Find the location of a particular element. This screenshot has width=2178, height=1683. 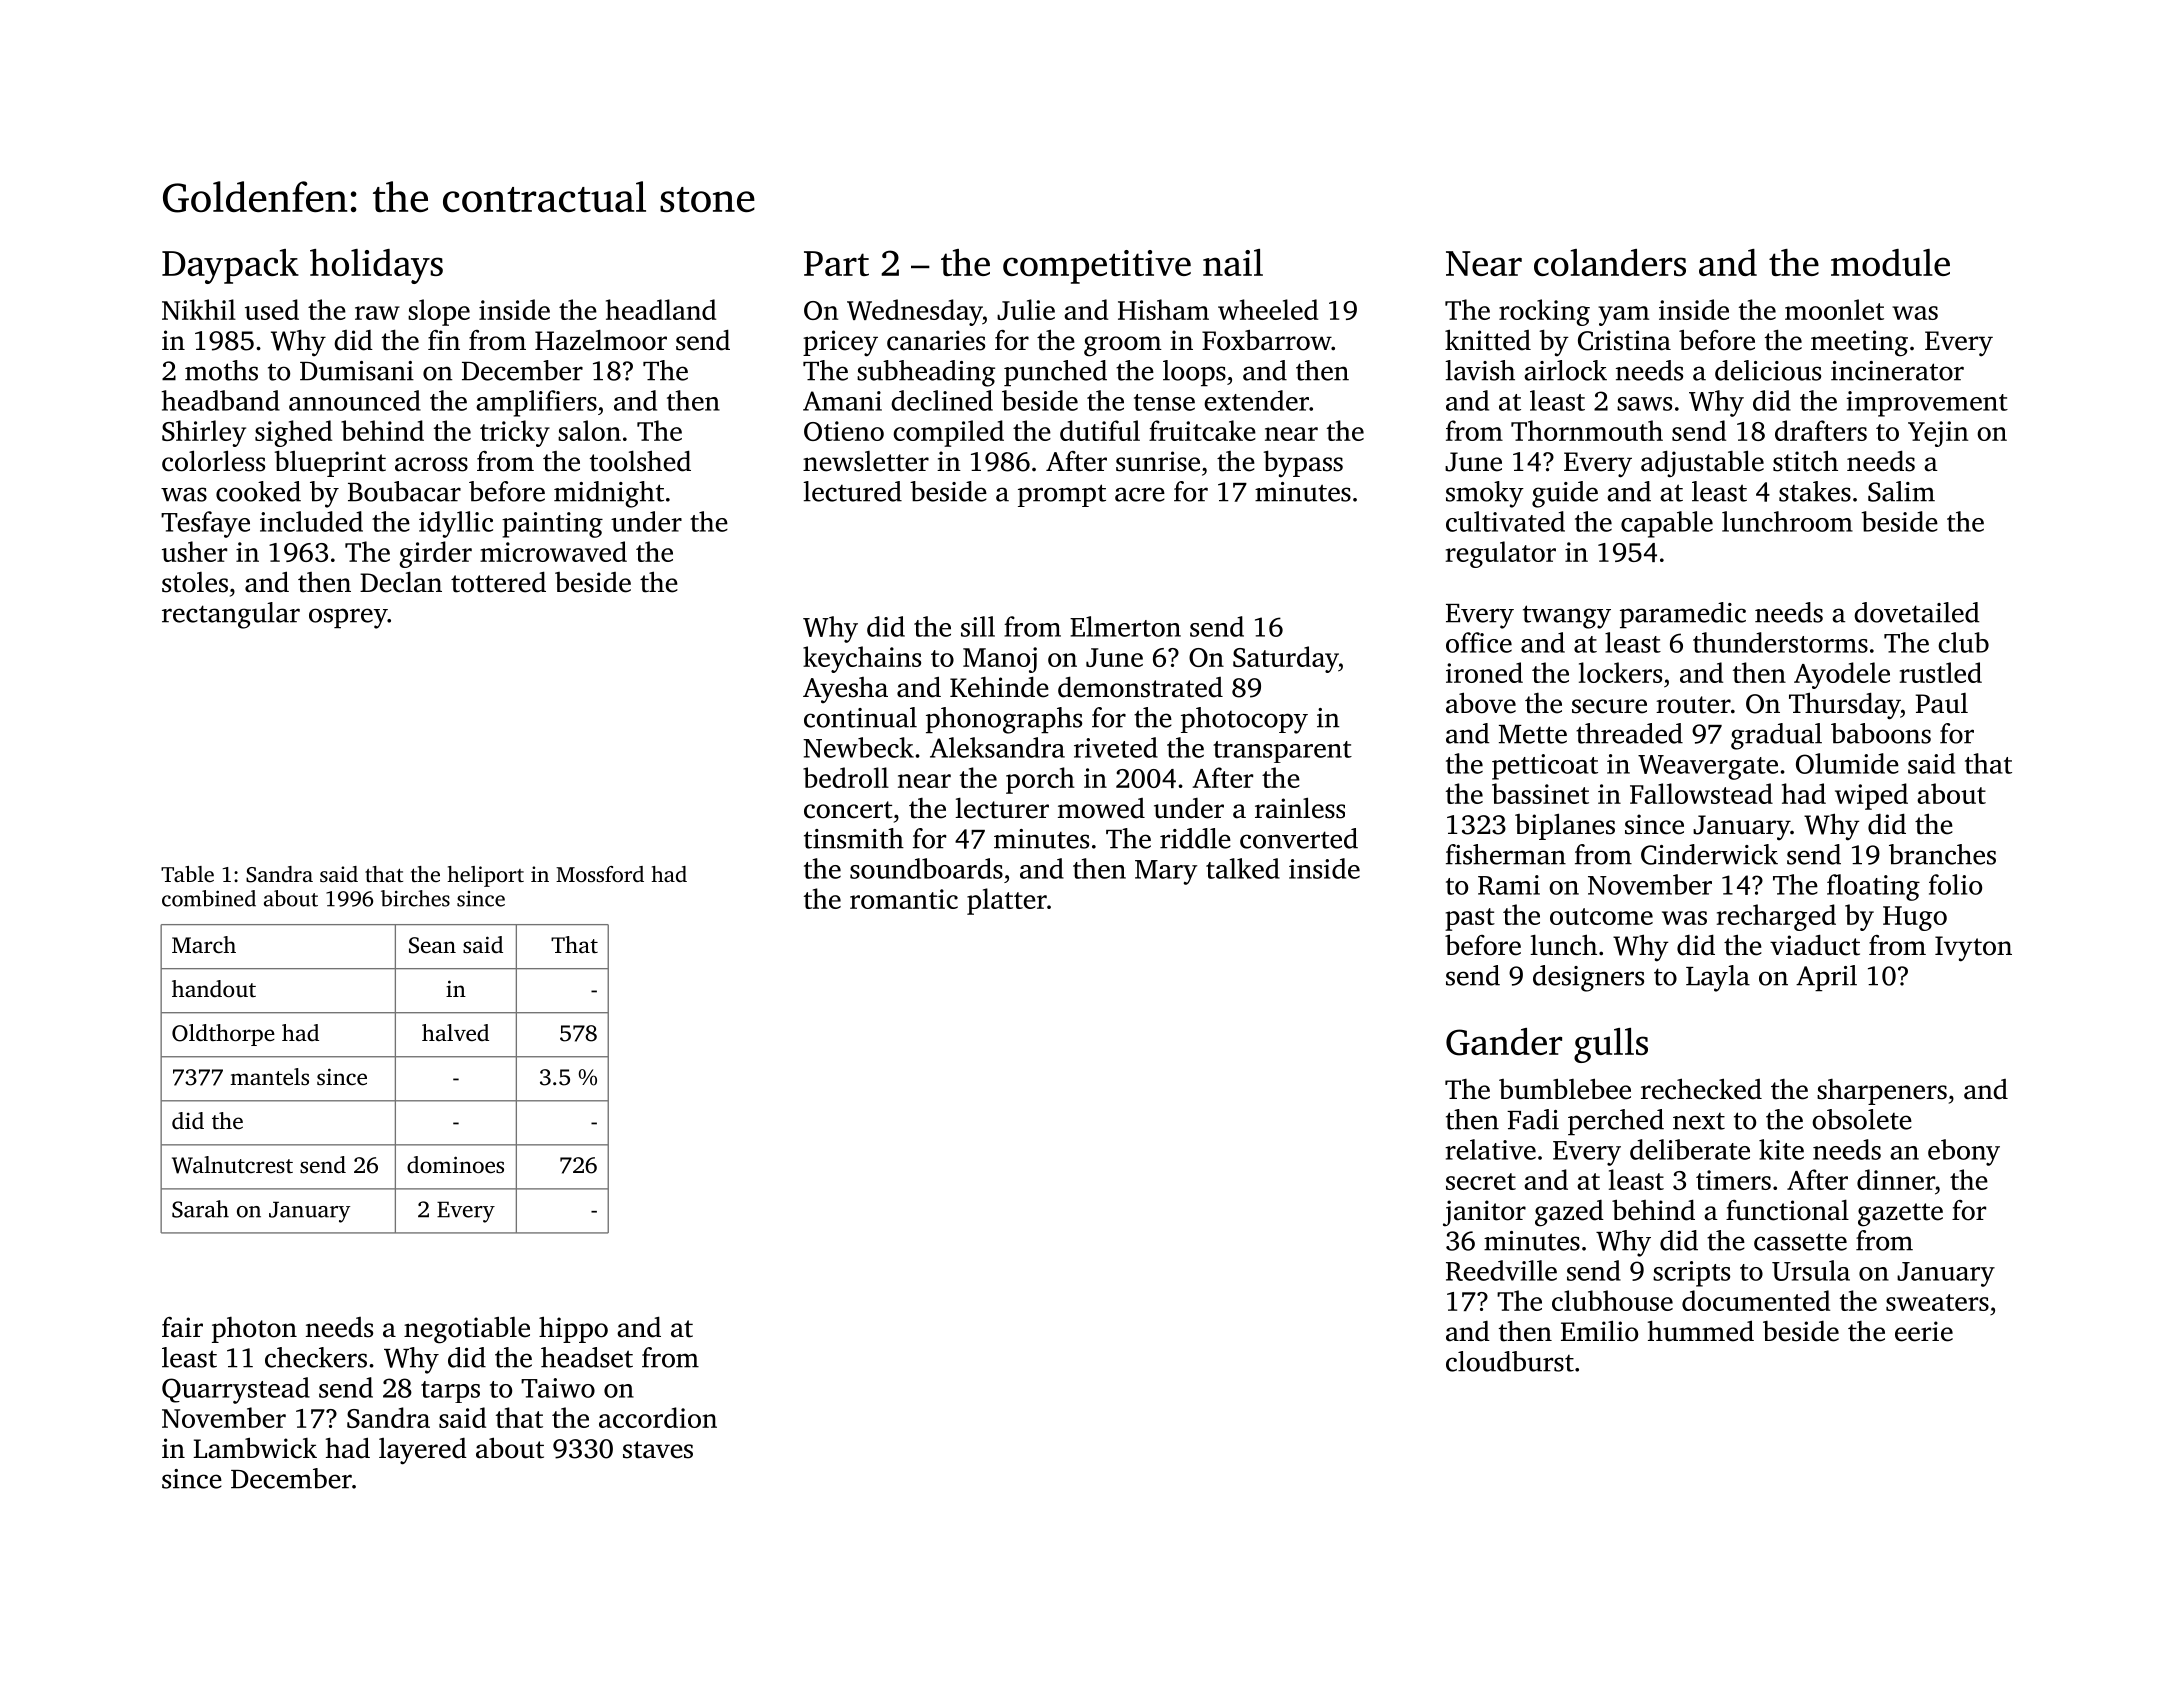

moths is located at coordinates (221, 370).
